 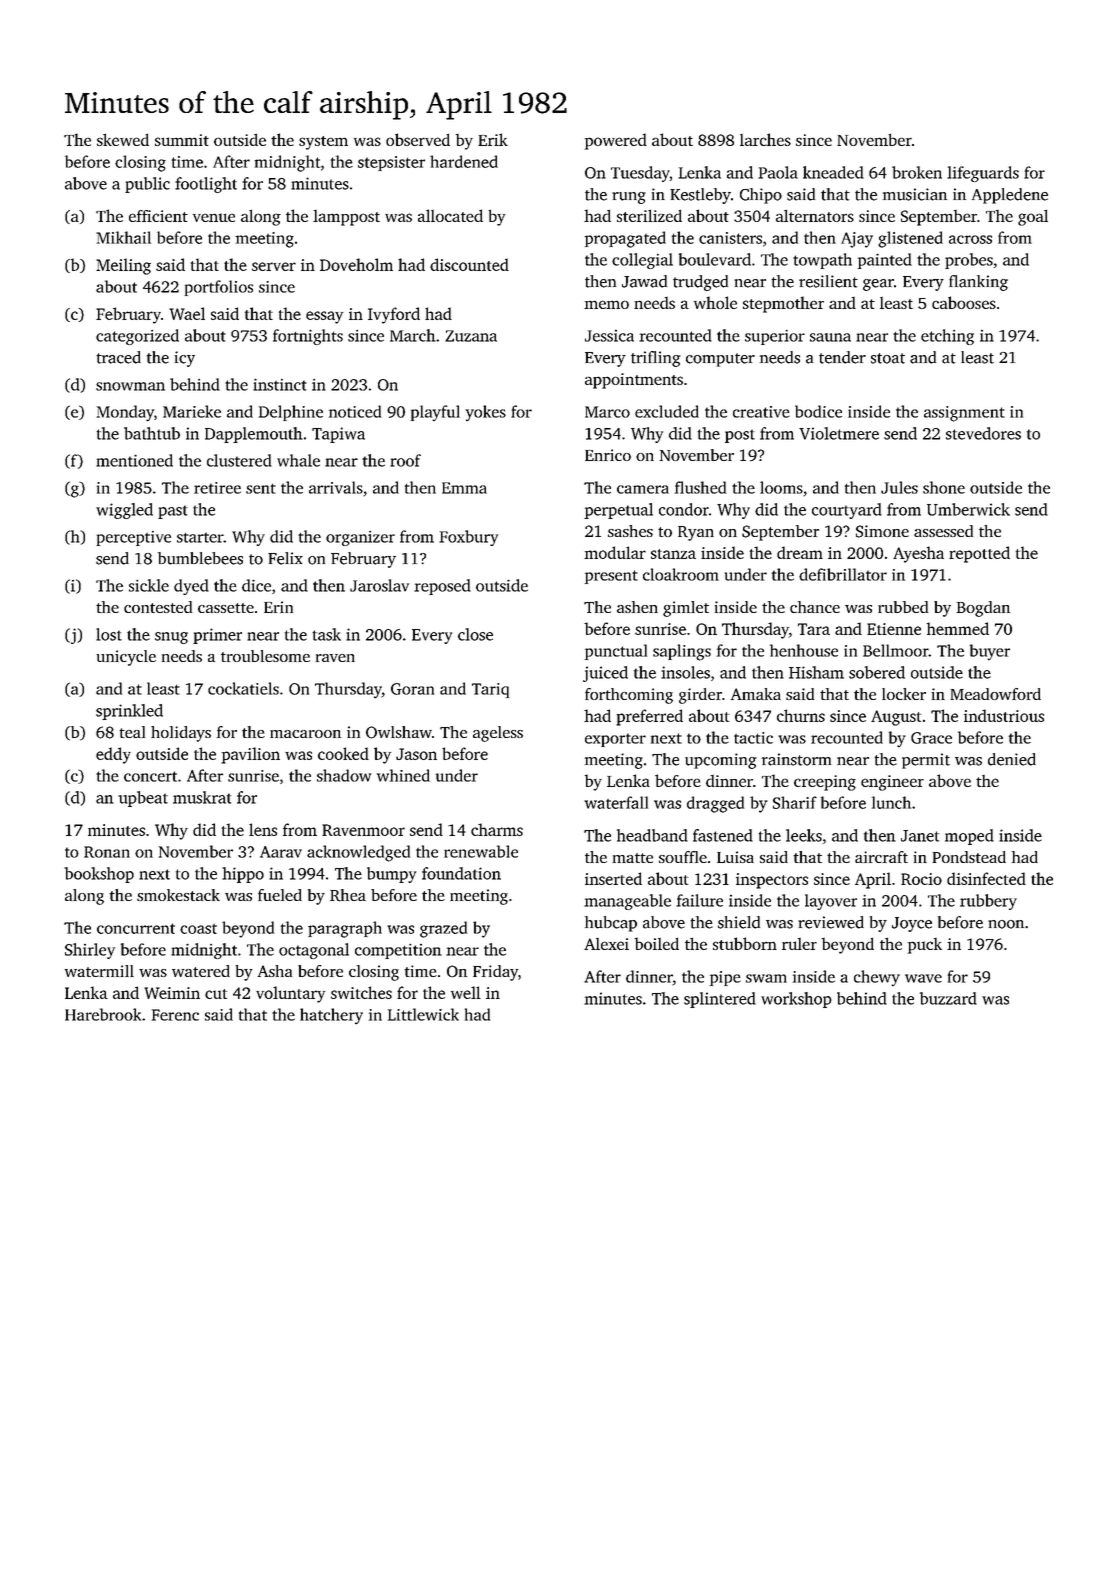 What do you see at coordinates (948, 998) in the image?
I see `buzzard` at bounding box center [948, 998].
